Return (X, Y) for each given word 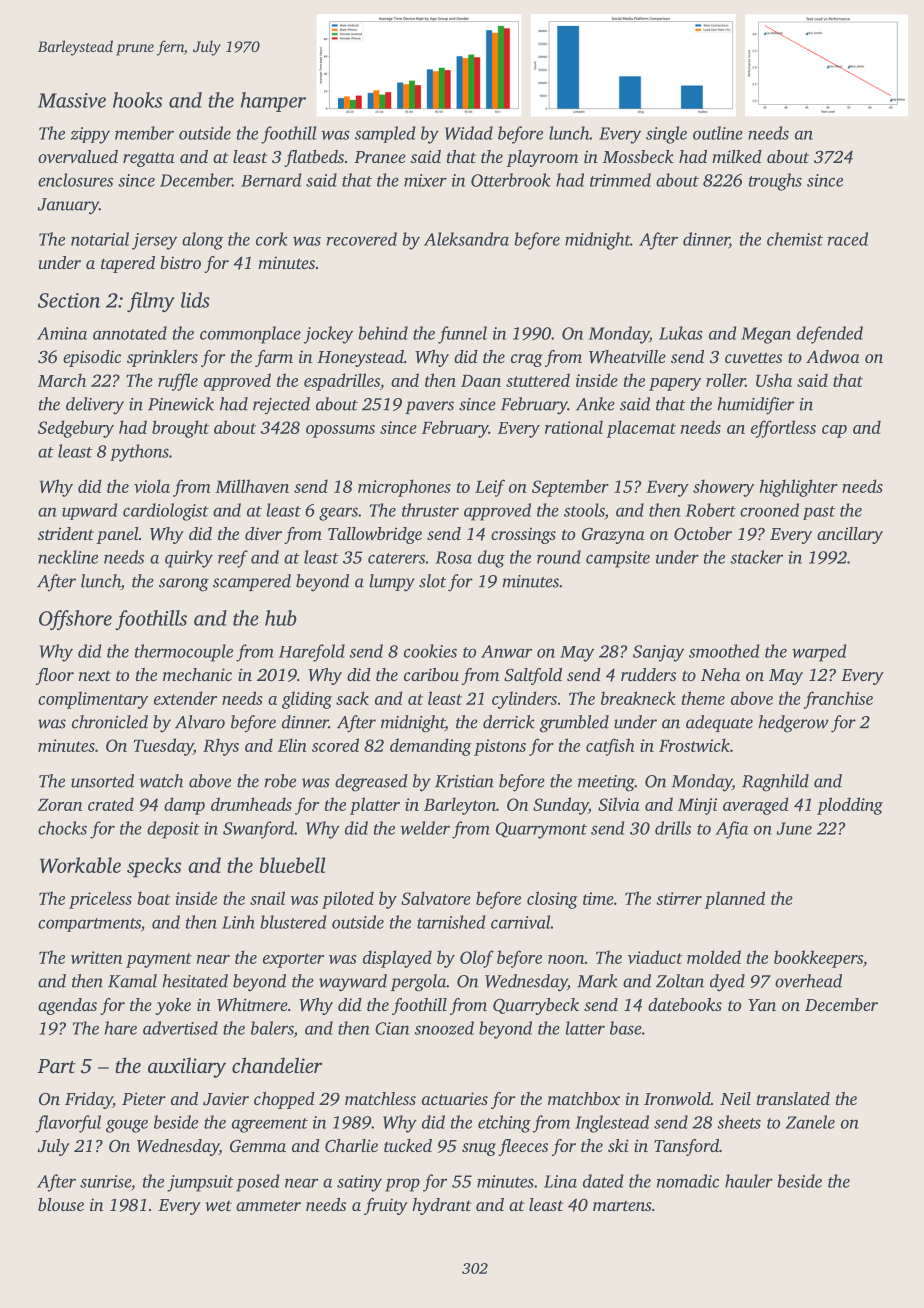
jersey (154, 241)
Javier (226, 1099)
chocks (62, 828)
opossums (340, 431)
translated (793, 1098)
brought (180, 429)
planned (734, 900)
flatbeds (314, 158)
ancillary (850, 535)
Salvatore (436, 898)
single (666, 135)
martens (622, 1206)
